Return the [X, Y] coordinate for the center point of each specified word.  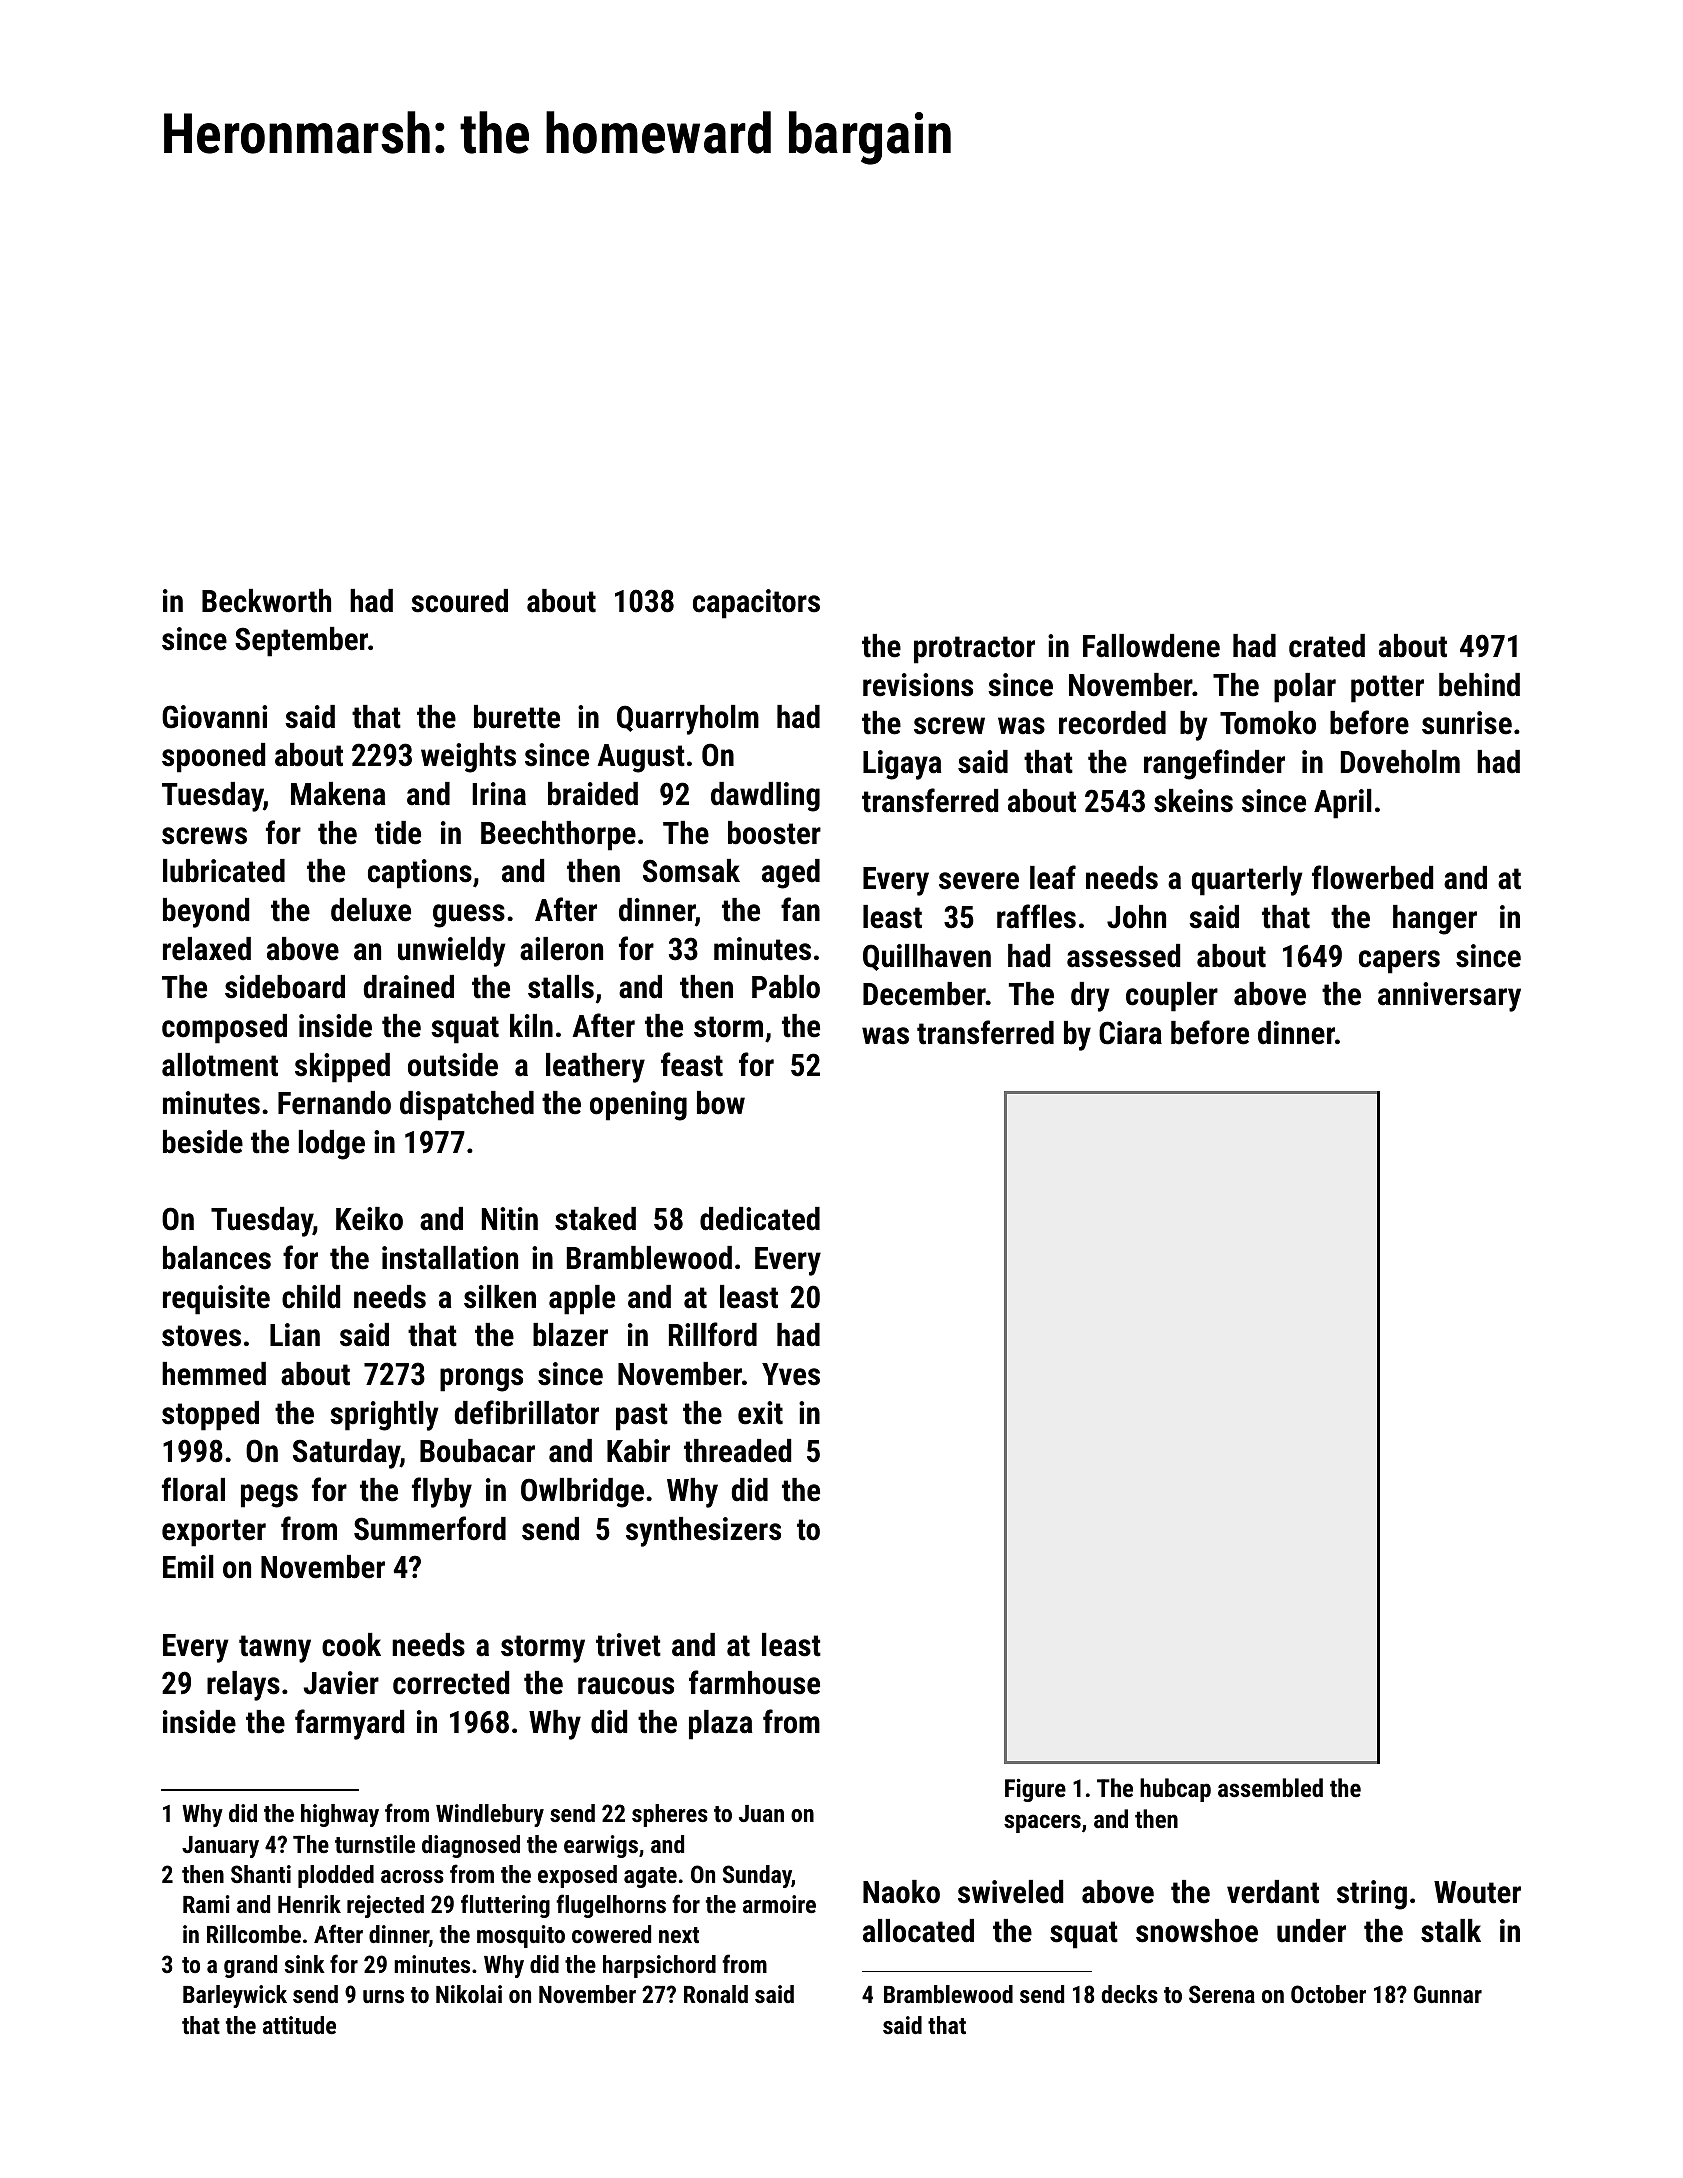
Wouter [1477, 1892]
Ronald [716, 1994]
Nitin [510, 1219]
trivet [628, 1645]
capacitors [756, 604]
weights [468, 758]
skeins [1193, 801]
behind [1479, 685]
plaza [721, 1725]
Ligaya [902, 765]
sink [305, 1964]
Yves [791, 1374]
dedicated [760, 1219]
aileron [561, 949]
